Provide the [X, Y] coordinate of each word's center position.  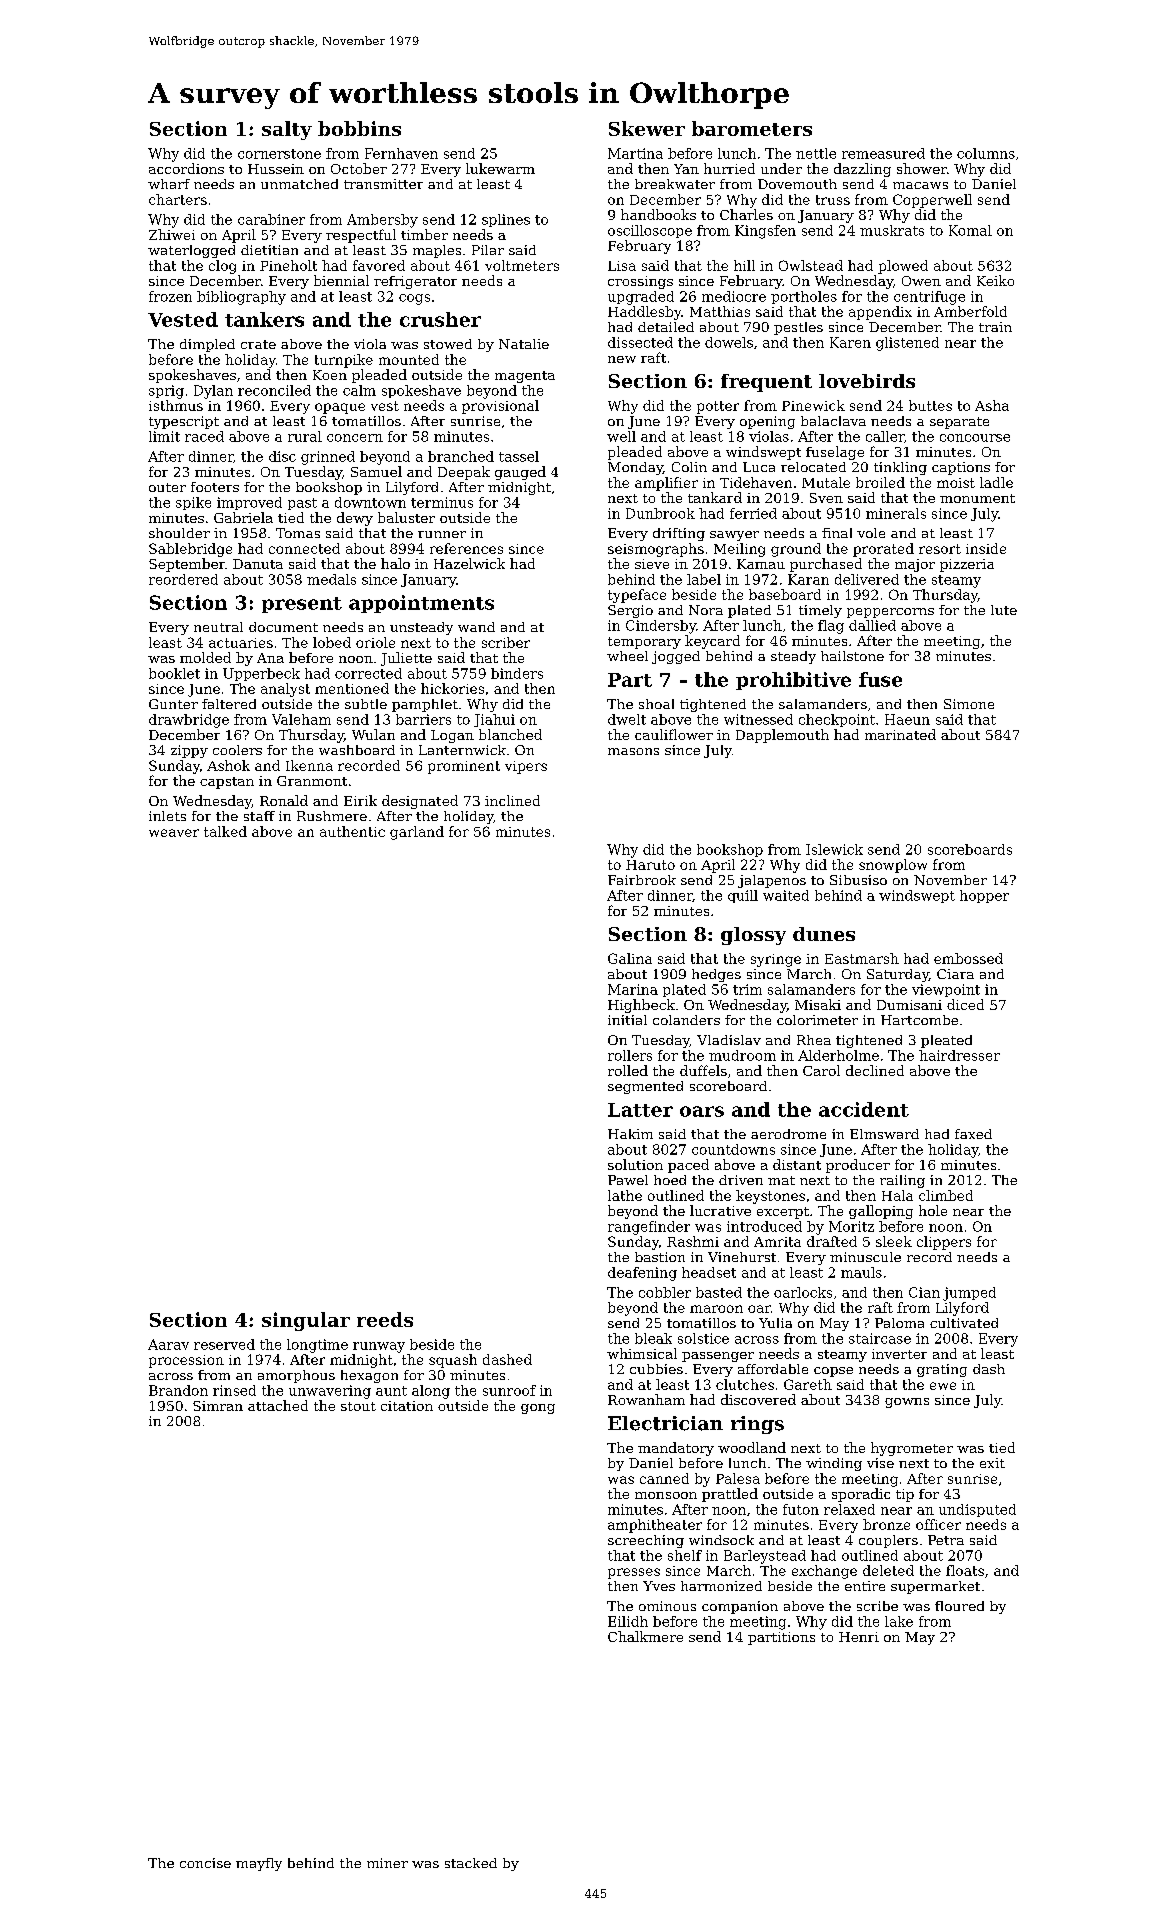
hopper [984, 896]
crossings [640, 282]
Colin [689, 467]
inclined [512, 800]
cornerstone [279, 154]
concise [205, 1863]
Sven [826, 498]
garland [417, 833]
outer [167, 487]
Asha [992, 405]
